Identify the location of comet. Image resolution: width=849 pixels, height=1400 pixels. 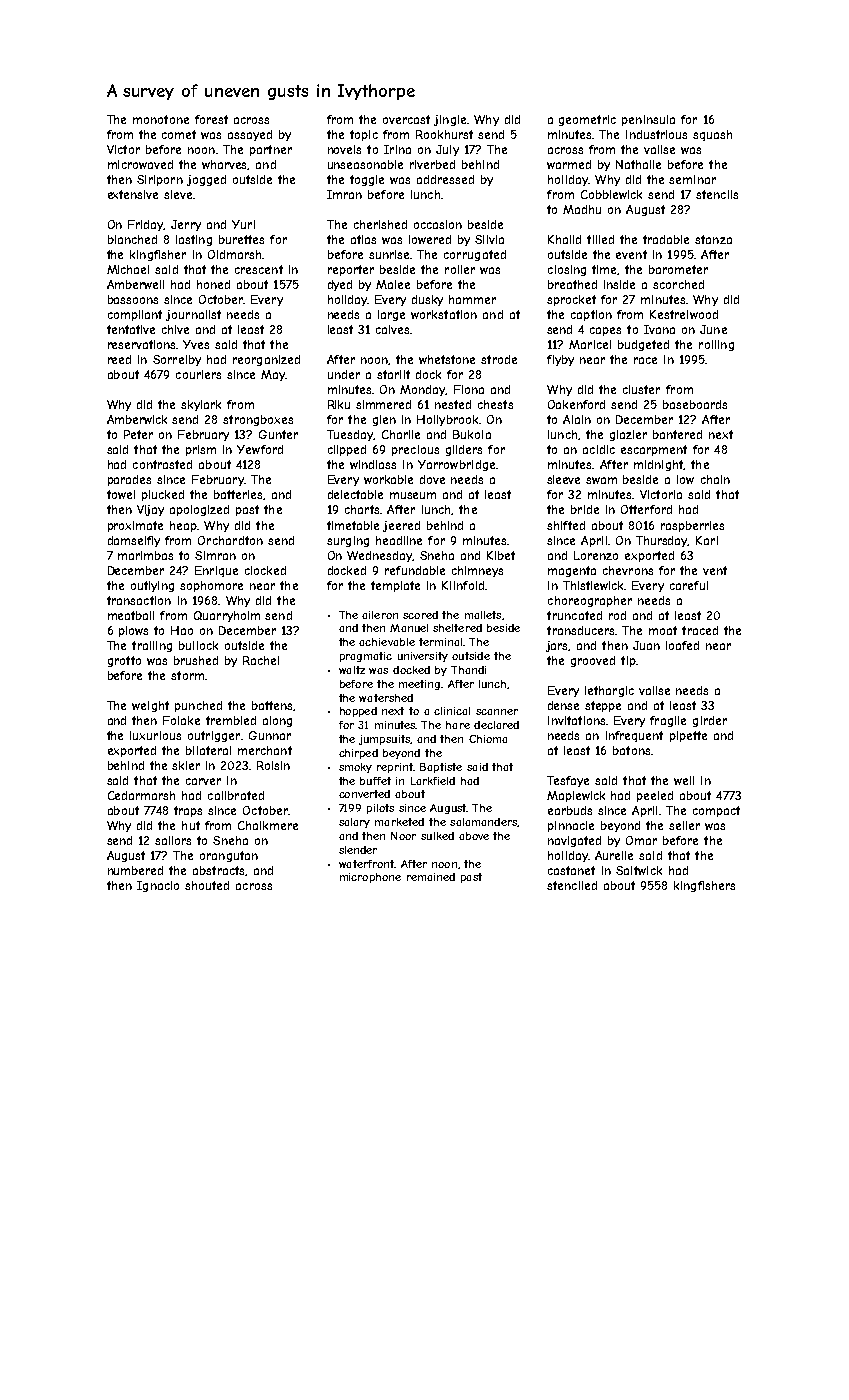
(179, 134).
